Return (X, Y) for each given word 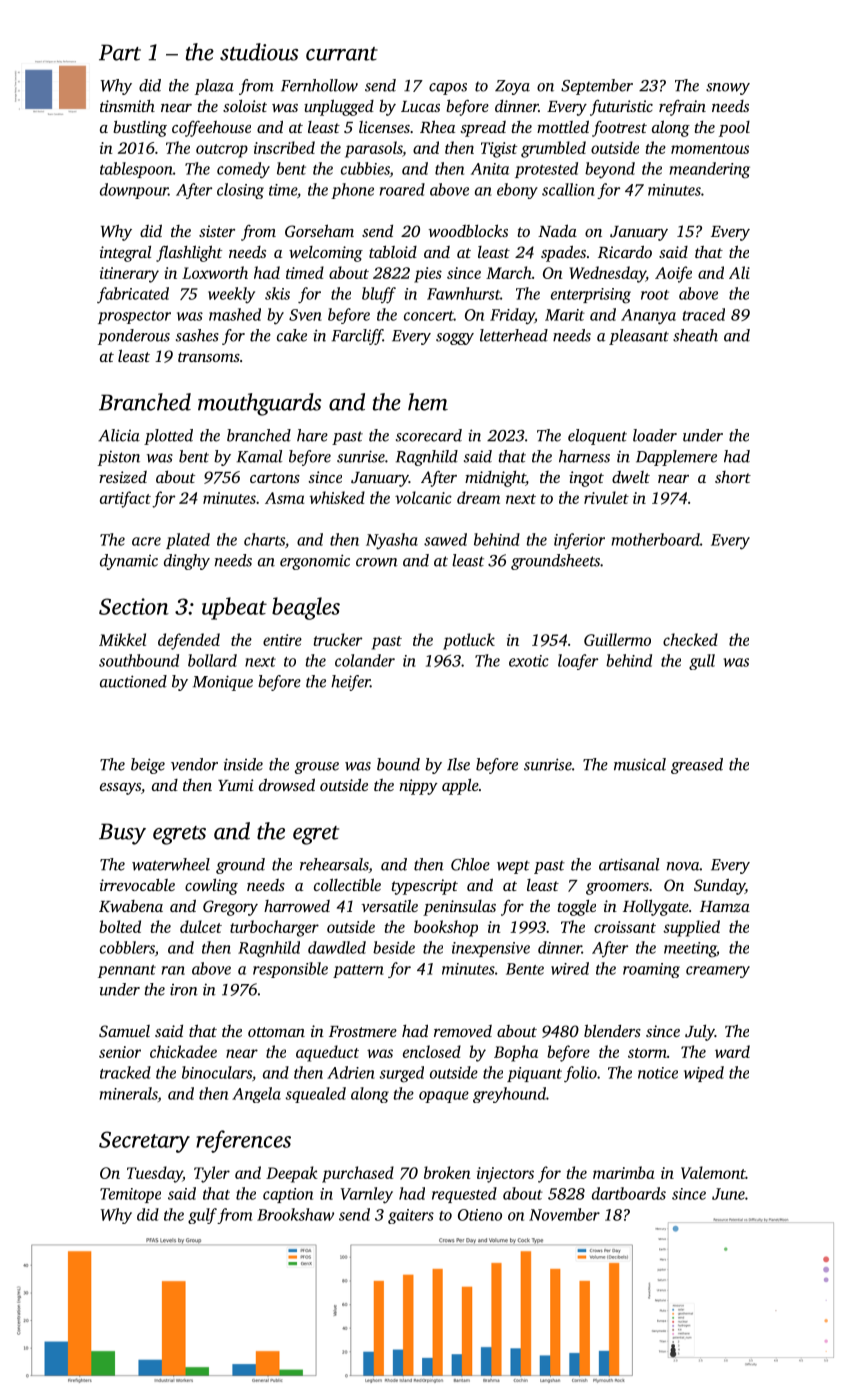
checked (690, 639)
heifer (350, 683)
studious (259, 52)
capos (448, 89)
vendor (194, 764)
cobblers (127, 947)
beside (394, 947)
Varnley (366, 1195)
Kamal (259, 456)
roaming (651, 970)
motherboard (655, 539)
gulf (202, 1216)
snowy (728, 89)
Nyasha (392, 541)
